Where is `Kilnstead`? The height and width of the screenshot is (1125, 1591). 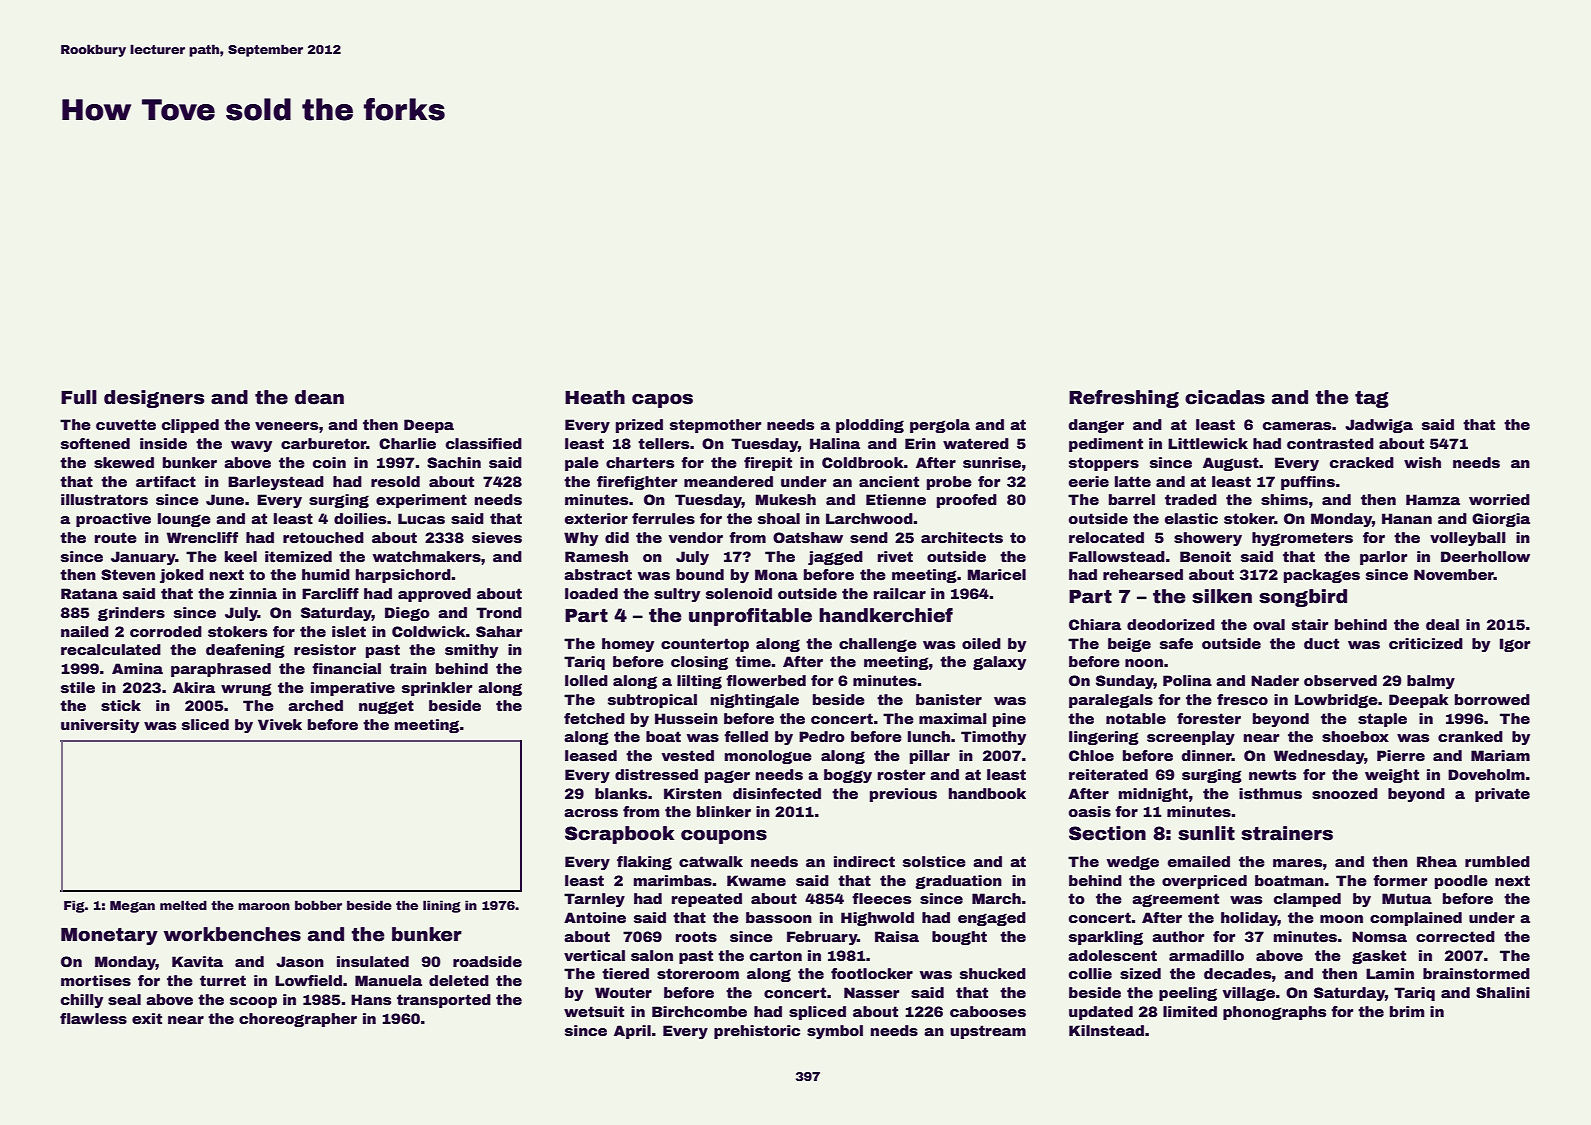 Kilnstead is located at coordinates (1106, 1030).
